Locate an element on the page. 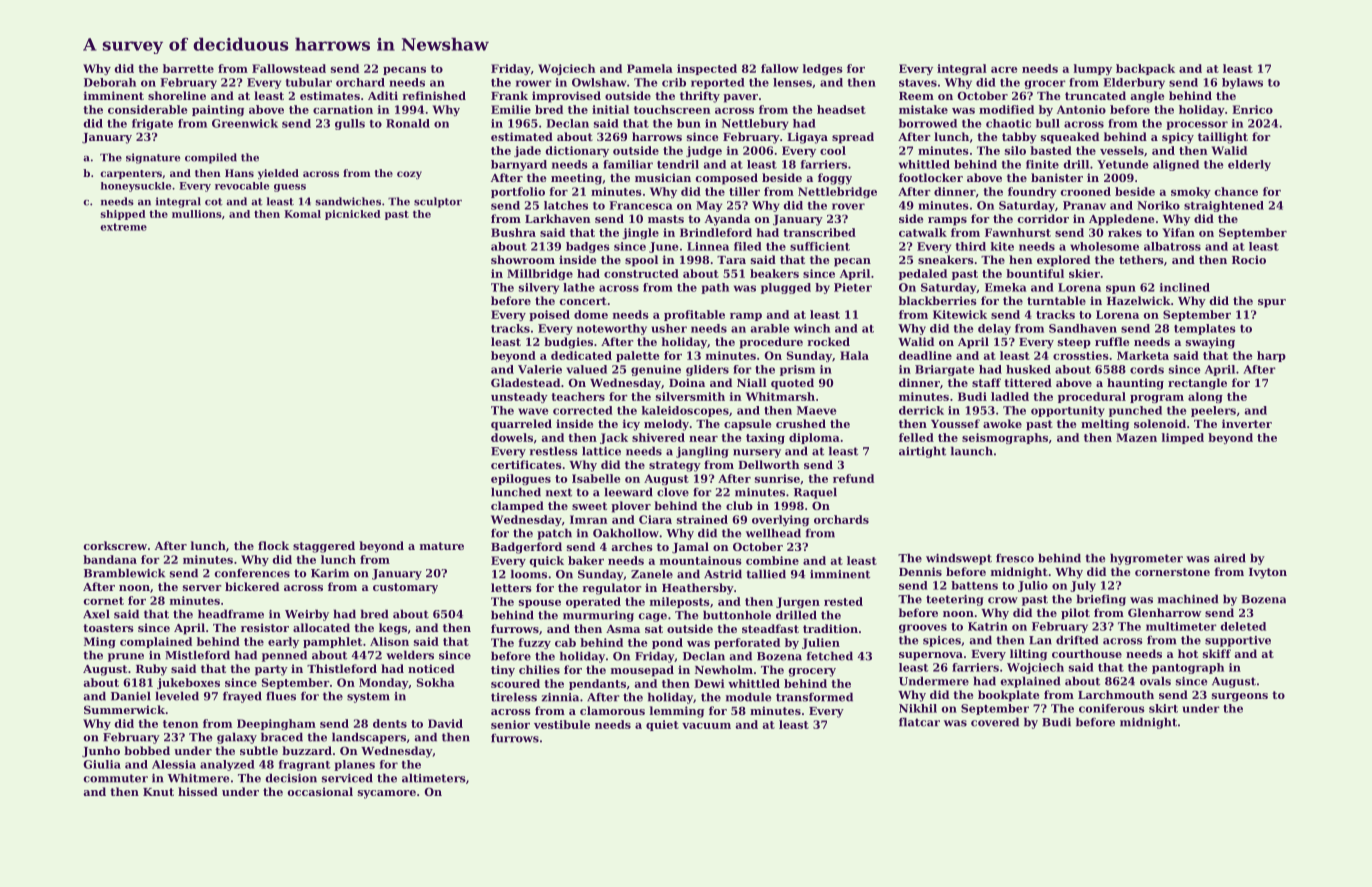 This image has width=1372, height=887. sycamore is located at coordinates (387, 794).
